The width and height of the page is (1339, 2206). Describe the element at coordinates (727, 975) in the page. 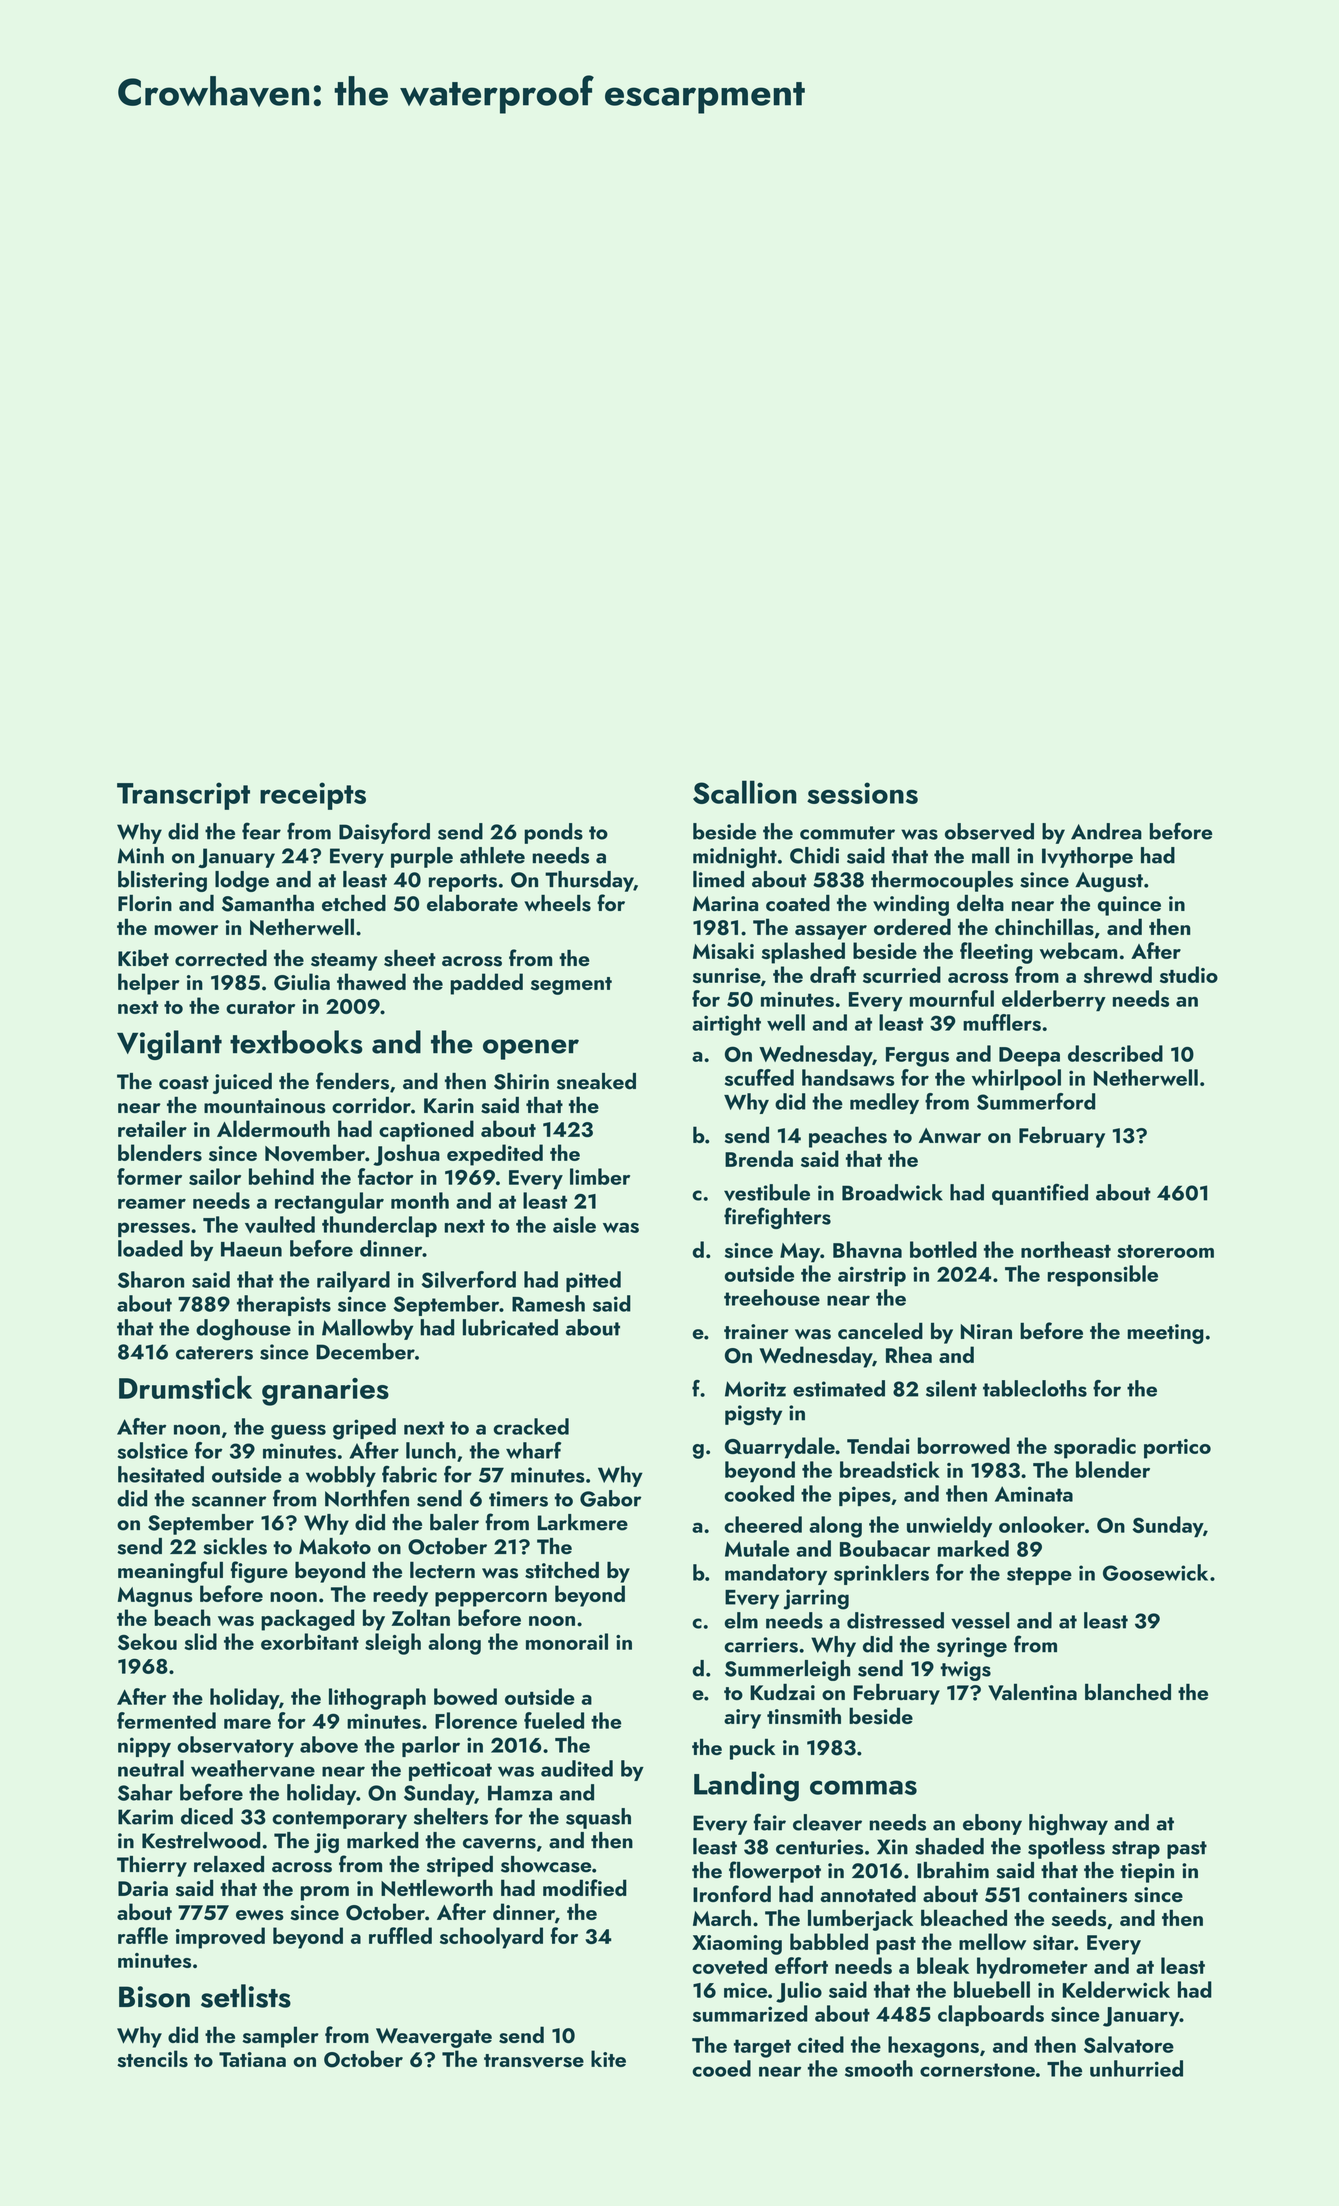

I see `sunrise` at that location.
